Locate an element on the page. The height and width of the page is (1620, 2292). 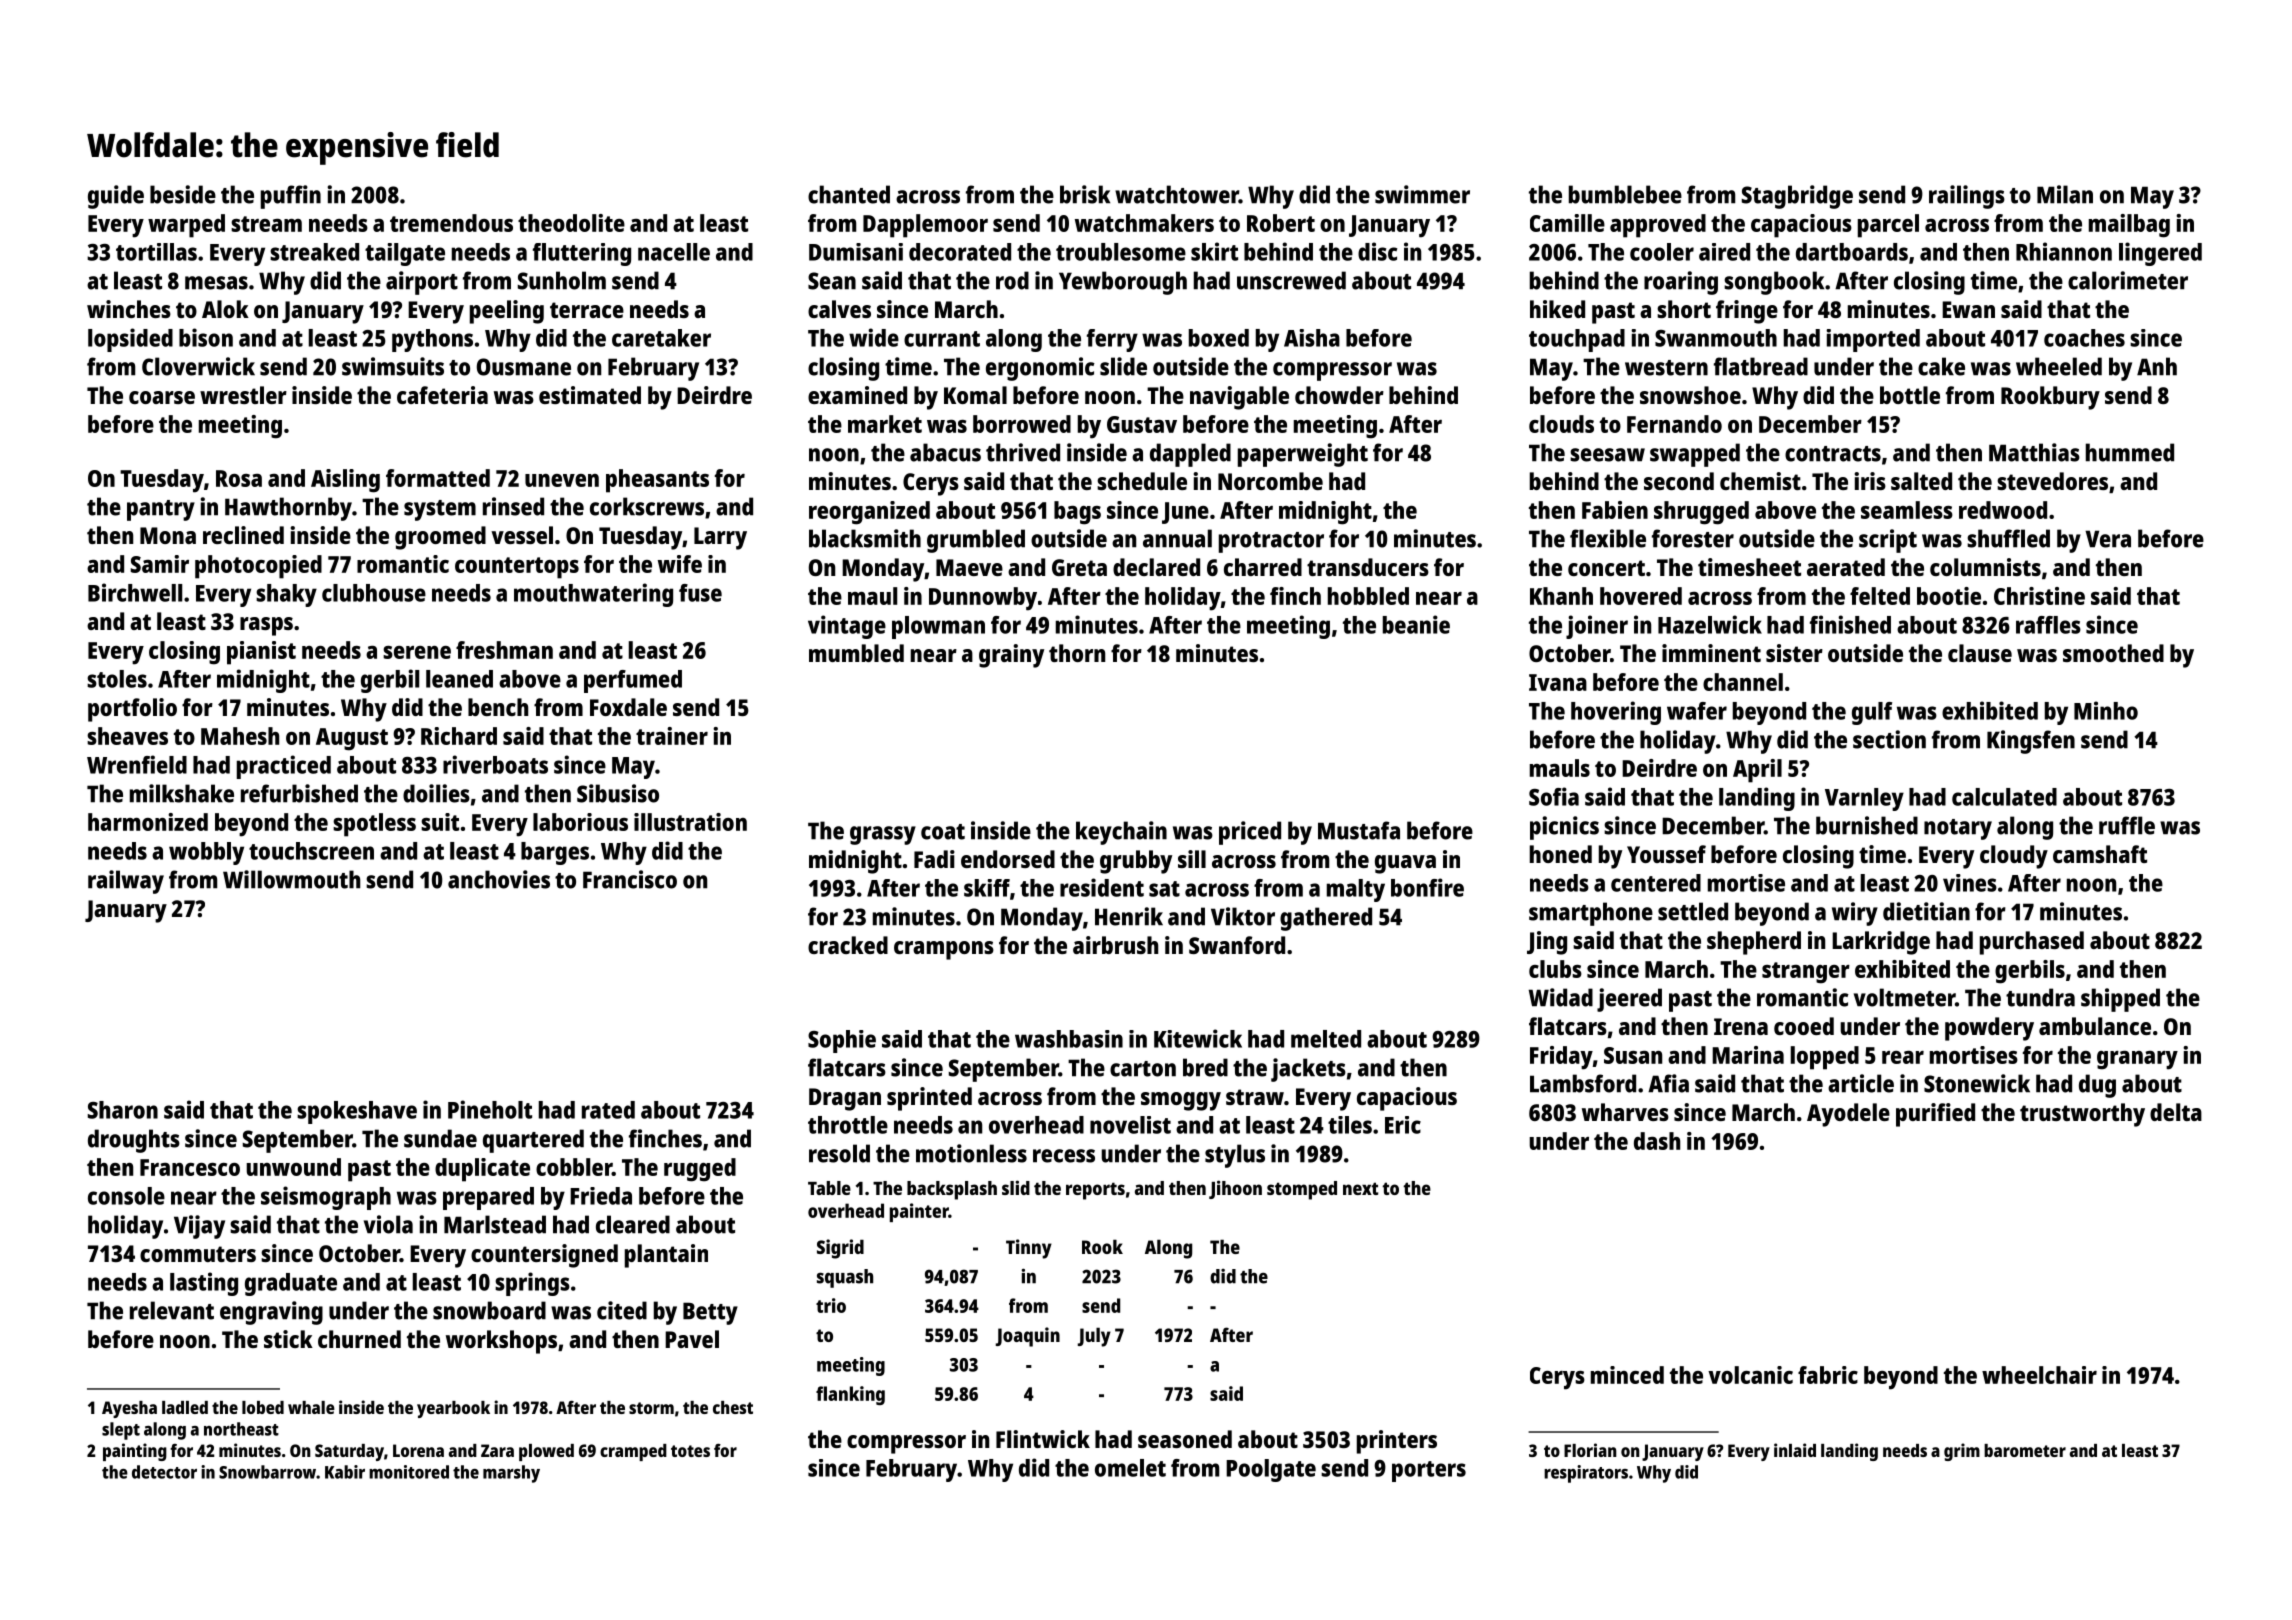
section is located at coordinates (1889, 739).
